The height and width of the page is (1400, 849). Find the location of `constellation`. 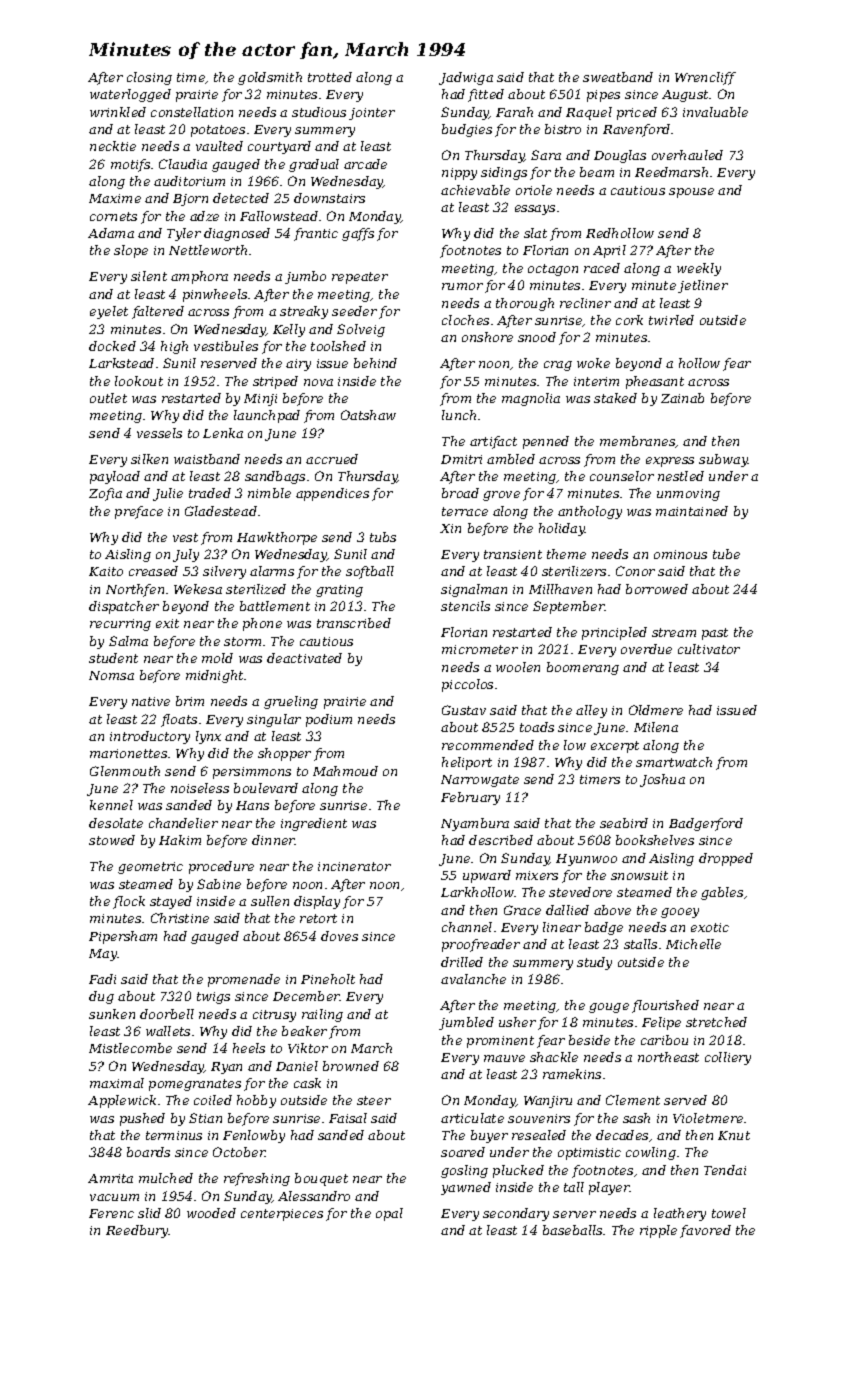

constellation is located at coordinates (192, 112).
